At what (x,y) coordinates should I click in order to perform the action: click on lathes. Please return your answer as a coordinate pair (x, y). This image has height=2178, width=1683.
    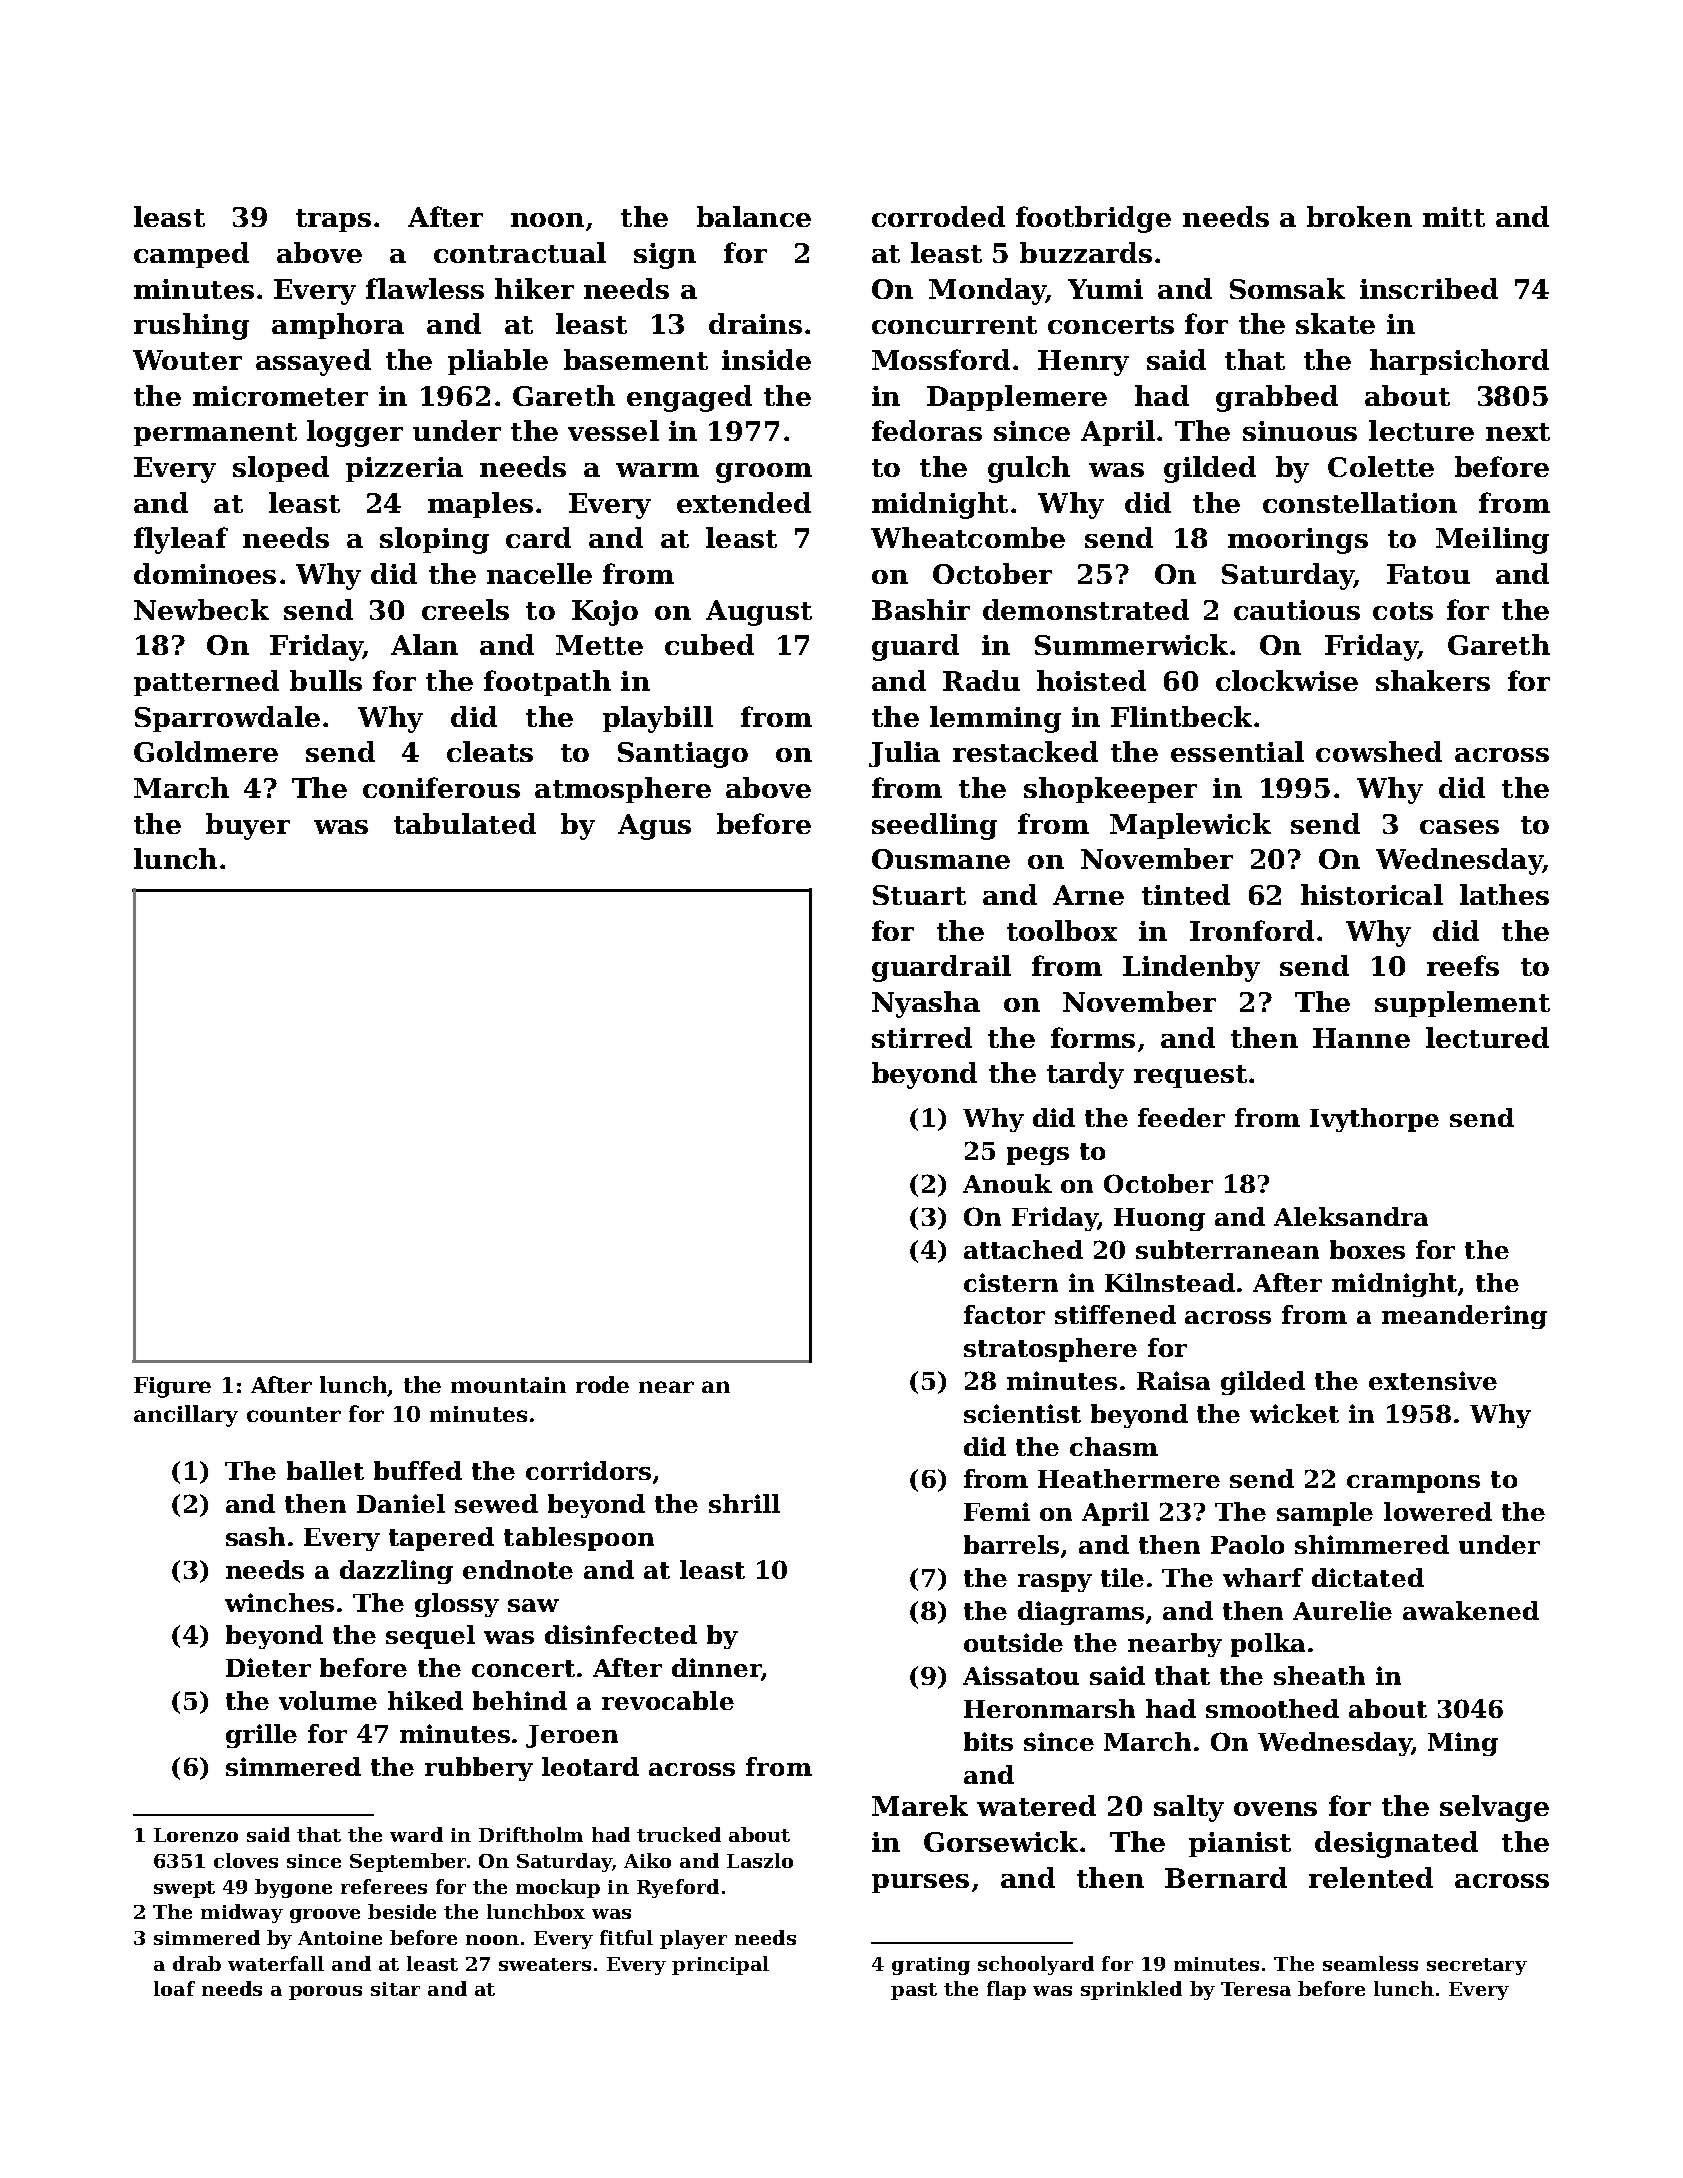
    Looking at the image, I should click on (1504, 894).
